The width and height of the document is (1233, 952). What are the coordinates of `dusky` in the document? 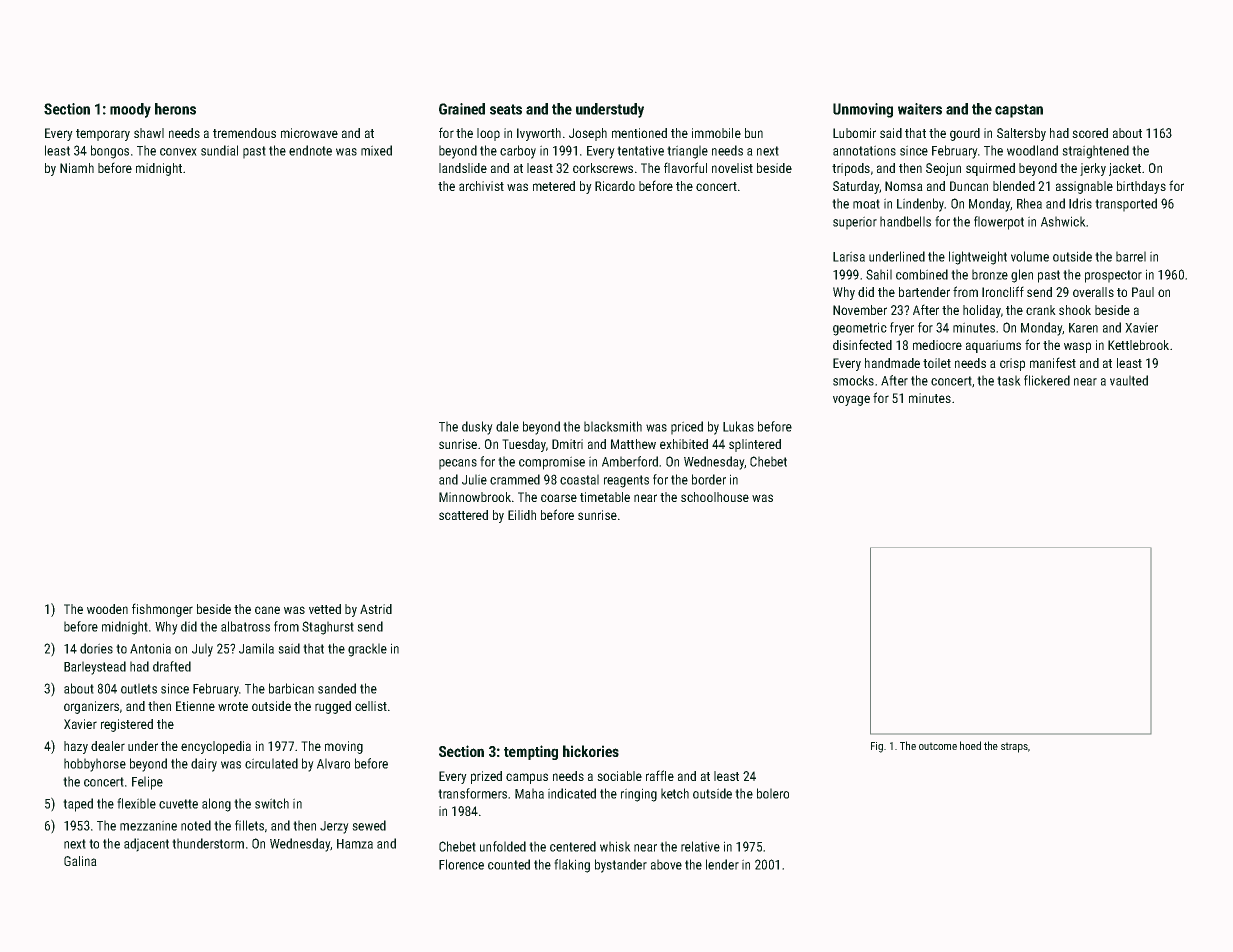 It's located at (477, 428).
